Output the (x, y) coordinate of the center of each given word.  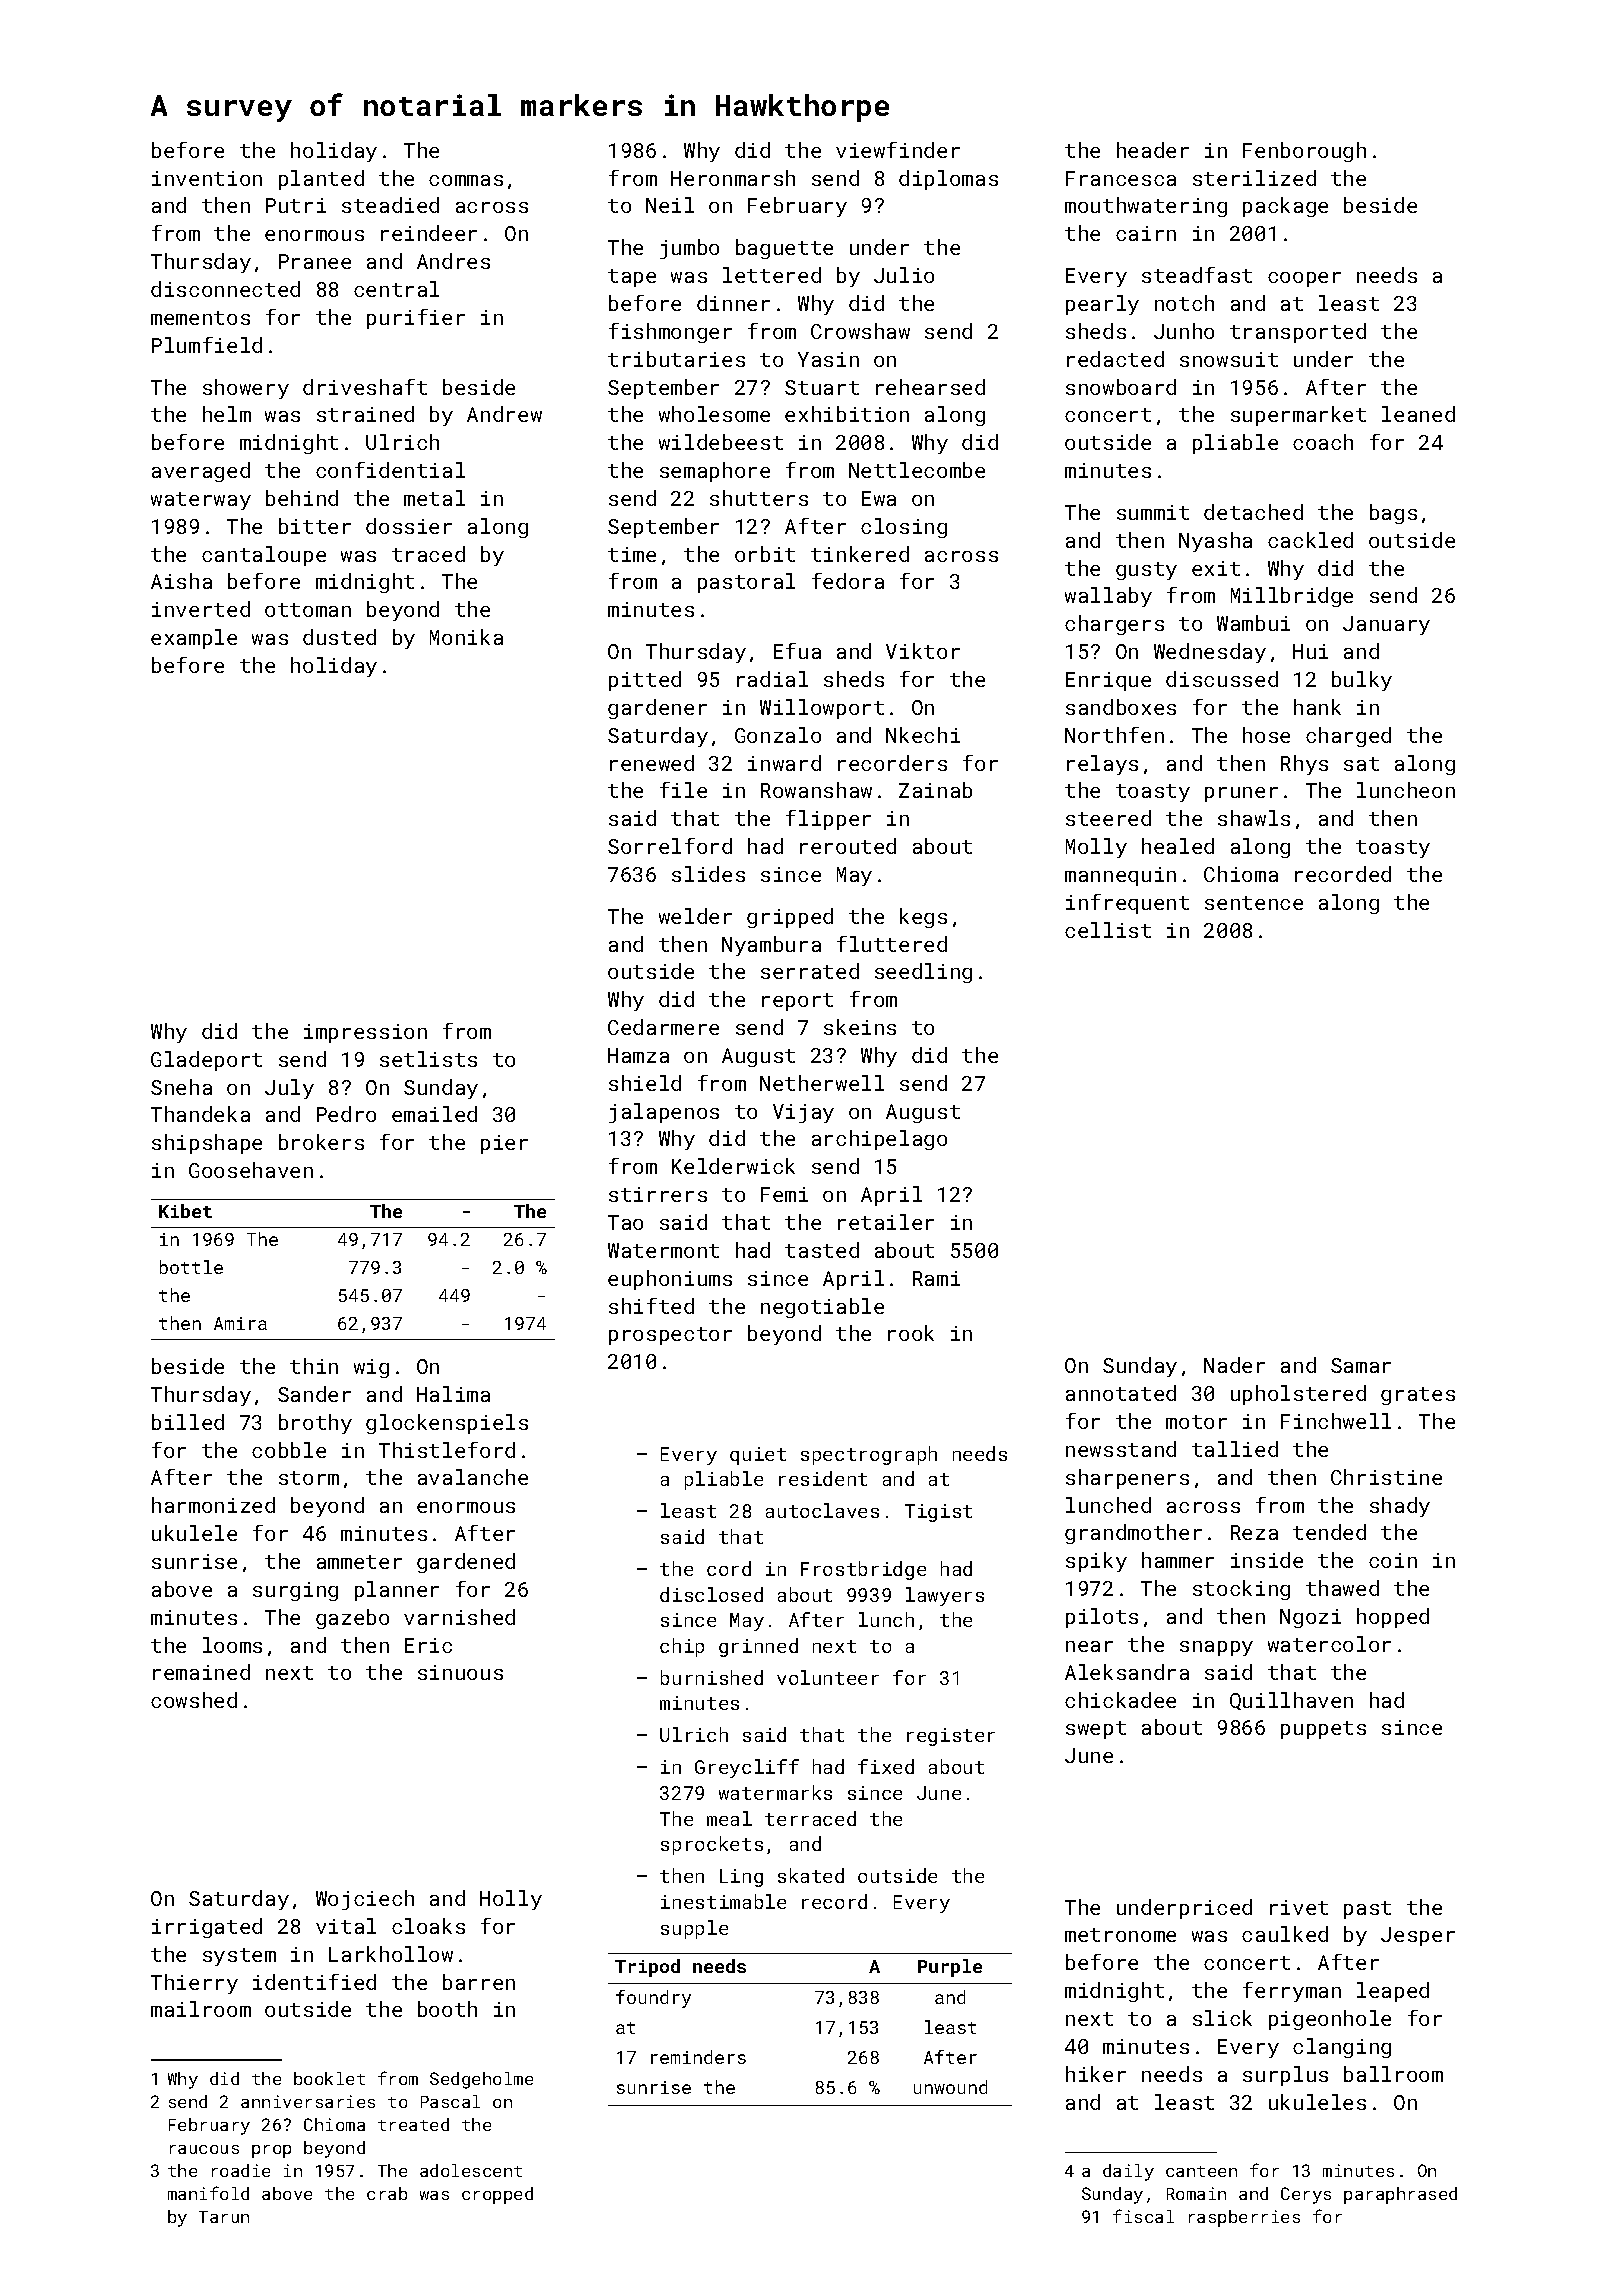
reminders (698, 2057)
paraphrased (1400, 2195)
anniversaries (308, 2101)
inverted (201, 609)
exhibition (847, 414)
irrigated (207, 1928)
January (1386, 625)
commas (466, 180)
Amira (240, 1323)
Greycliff (747, 1768)
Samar (1361, 1365)
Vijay (803, 1113)
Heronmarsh (733, 178)
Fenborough (1304, 152)
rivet (1299, 1907)
